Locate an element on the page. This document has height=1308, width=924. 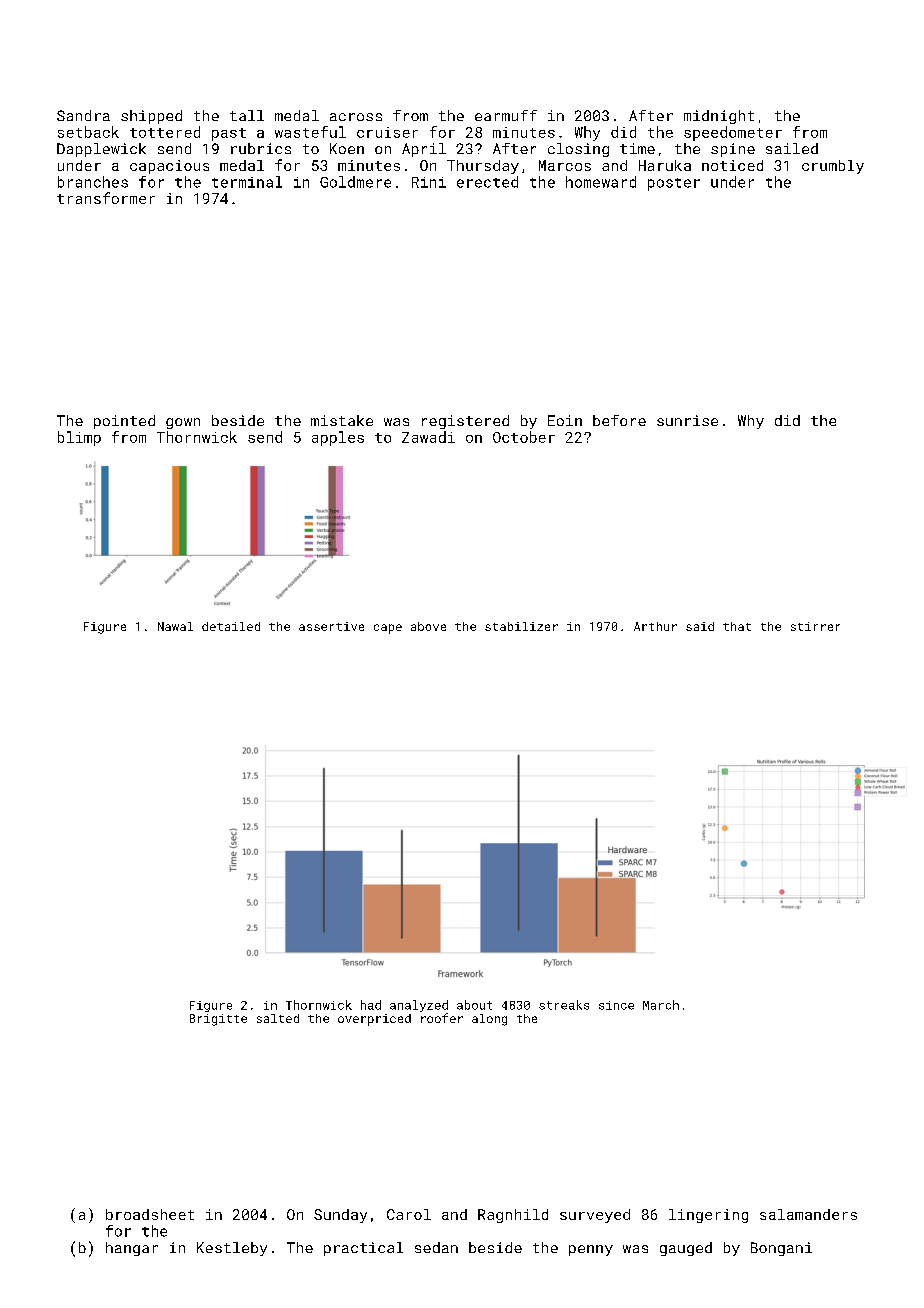
Haruka is located at coordinates (665, 165).
